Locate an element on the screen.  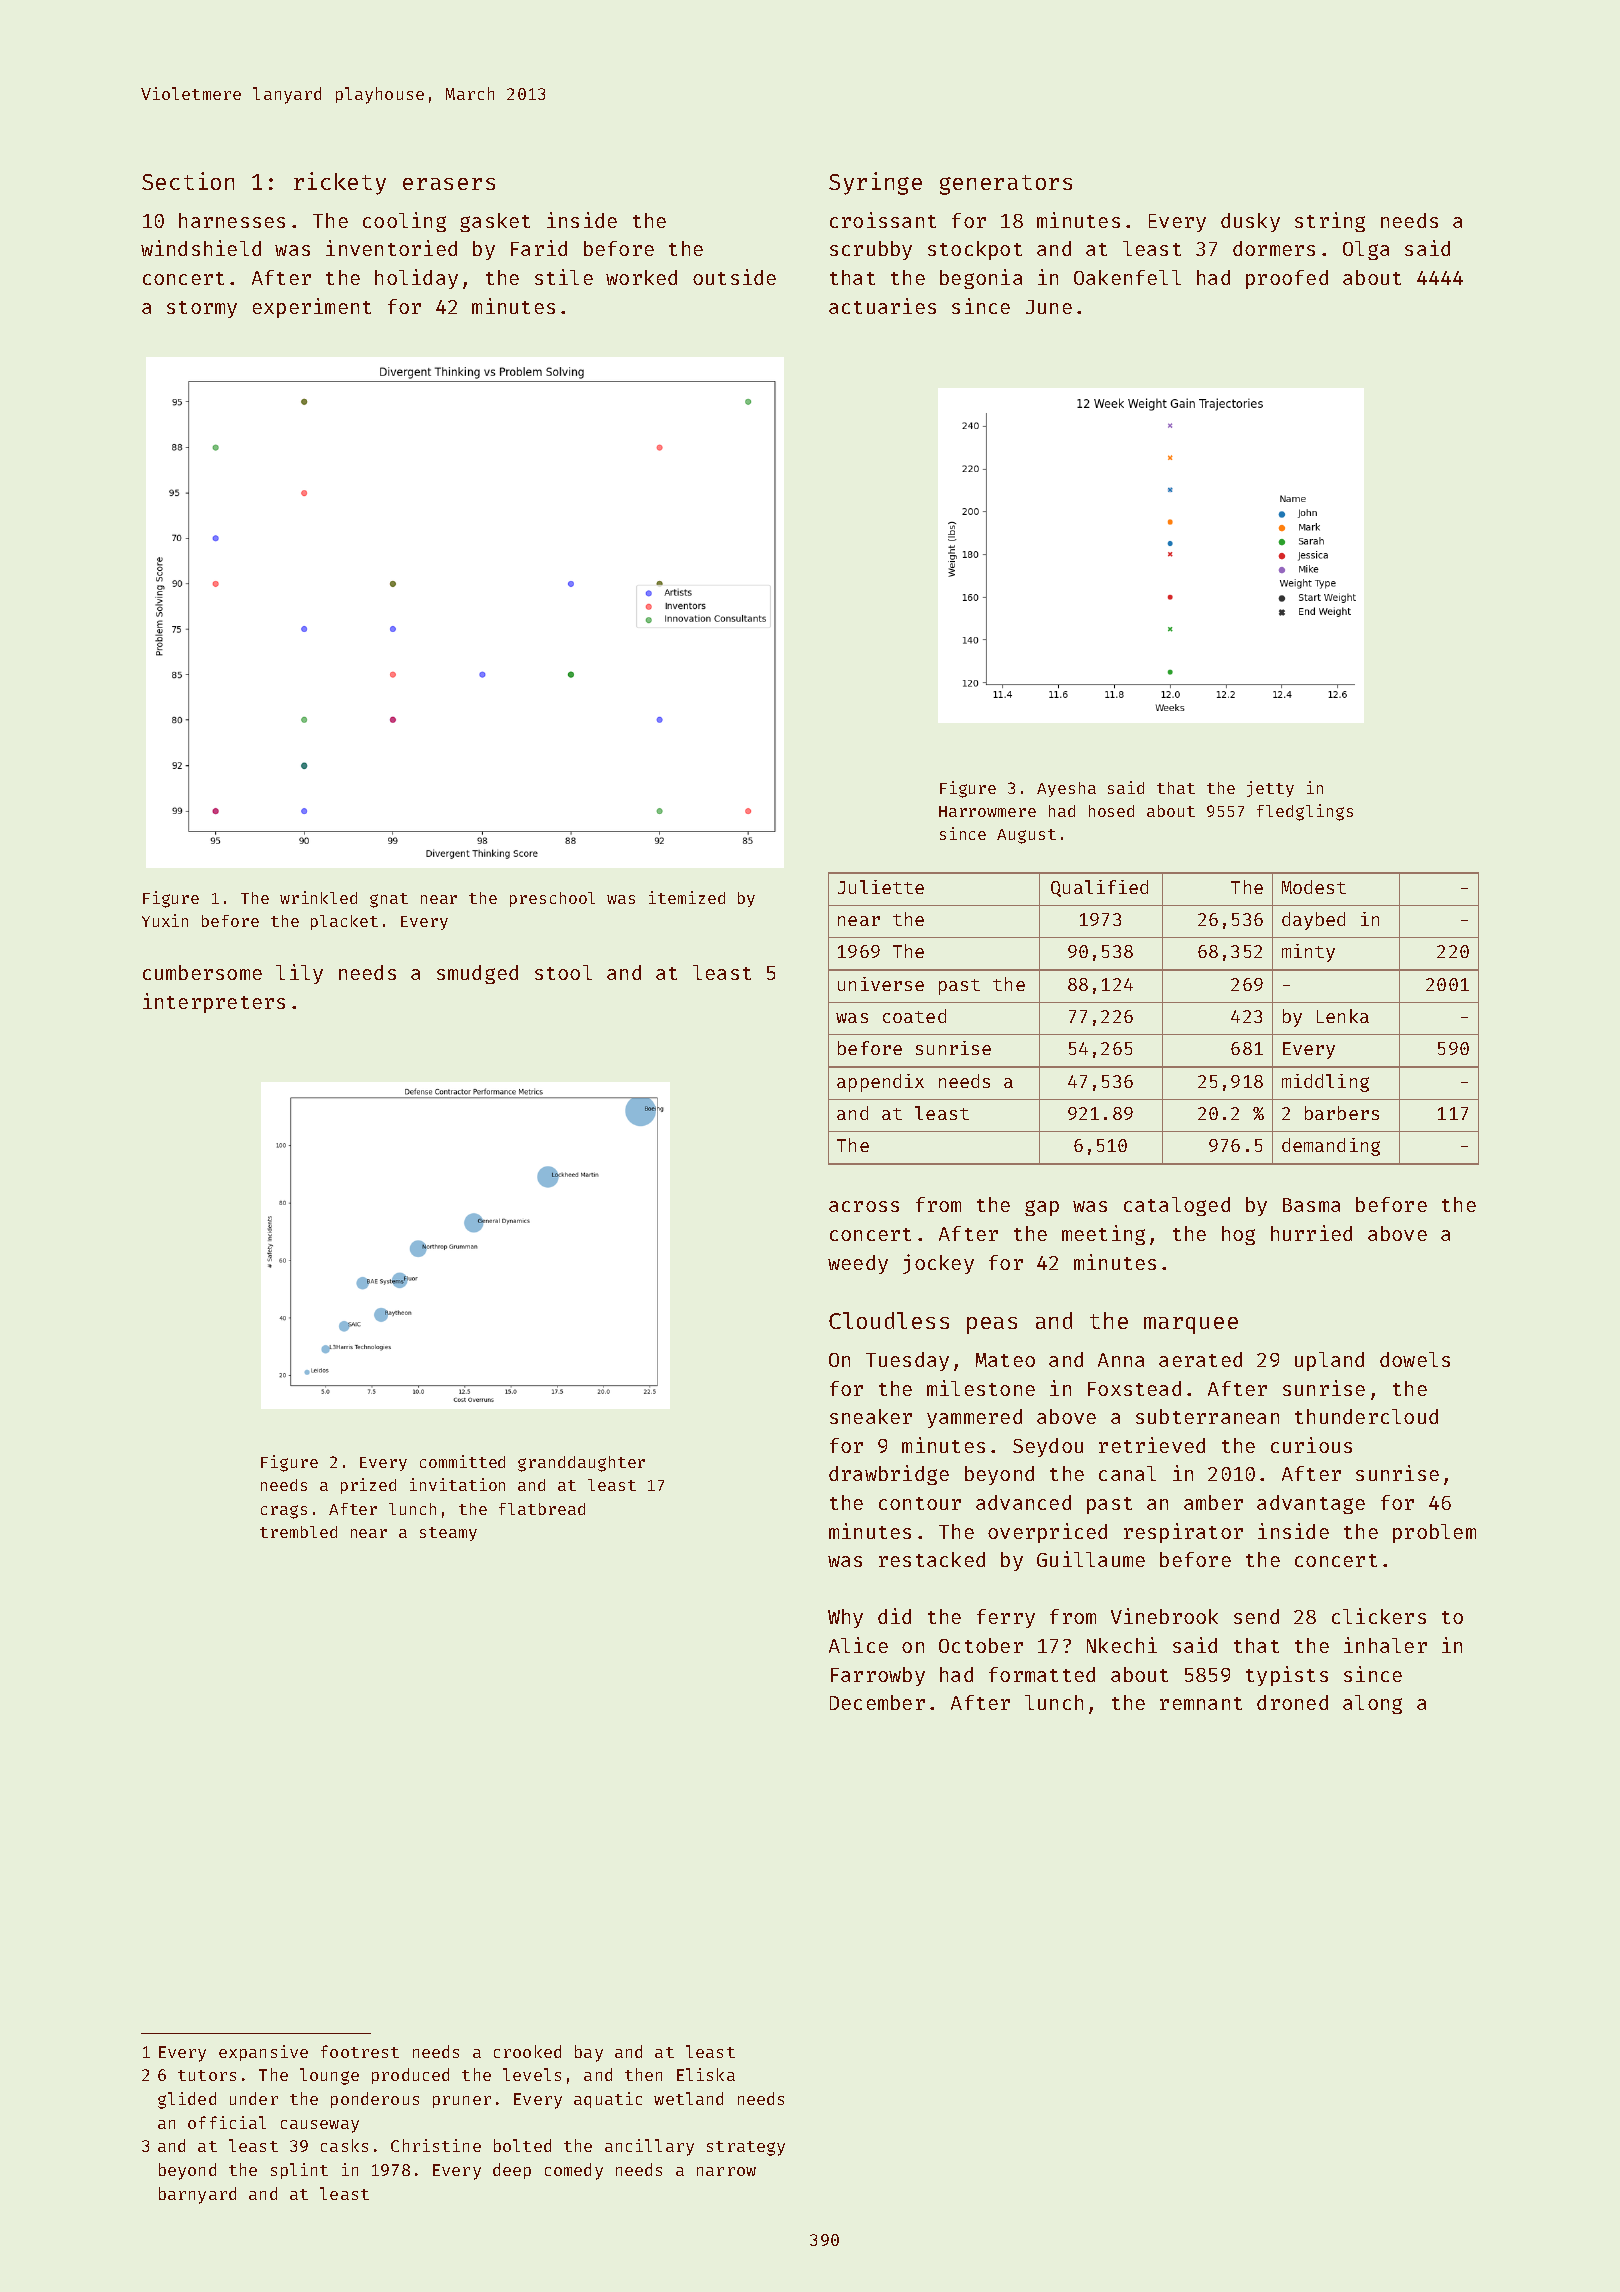
deep is located at coordinates (512, 2171).
